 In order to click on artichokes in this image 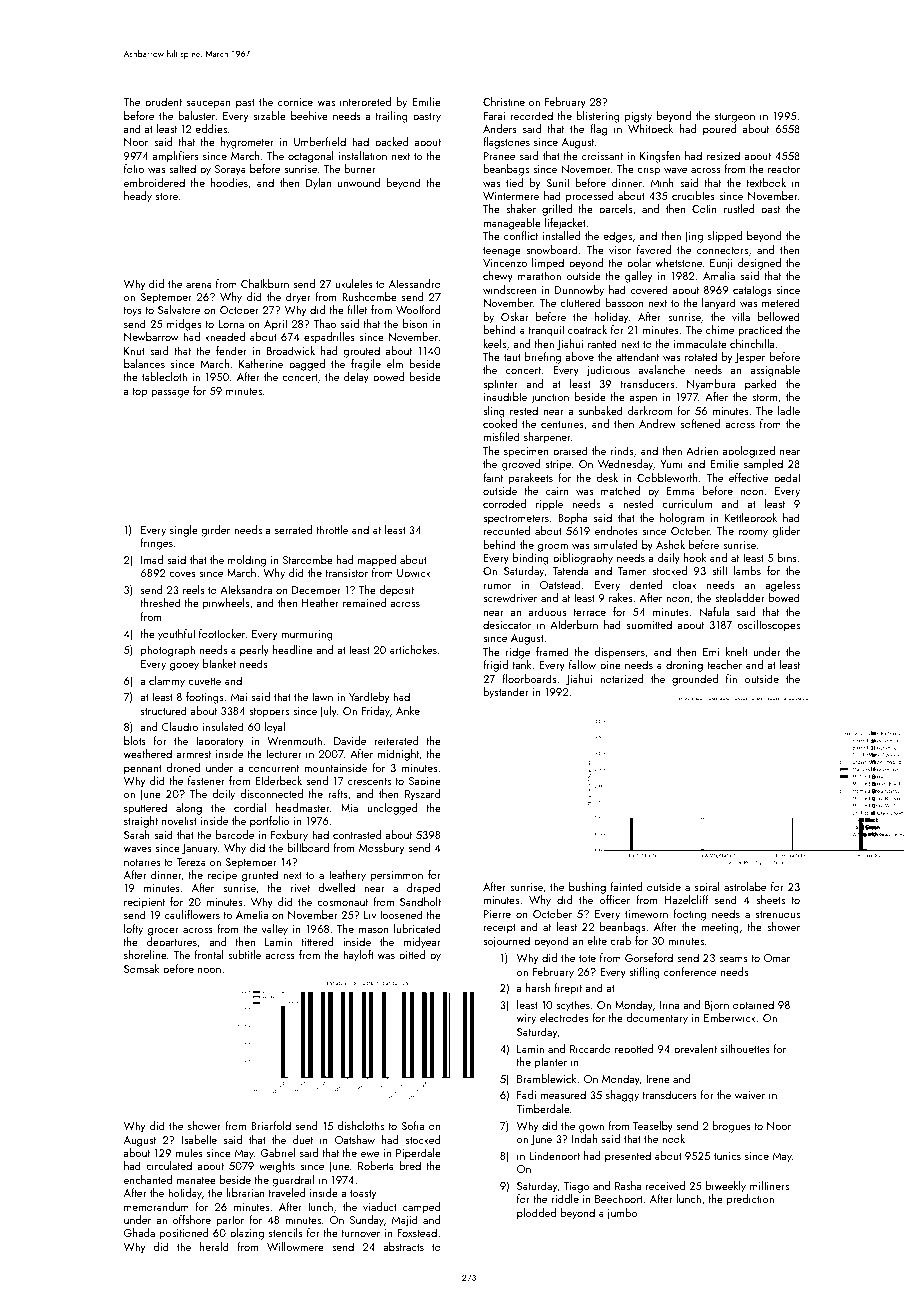, I will do `click(413, 649)`.
